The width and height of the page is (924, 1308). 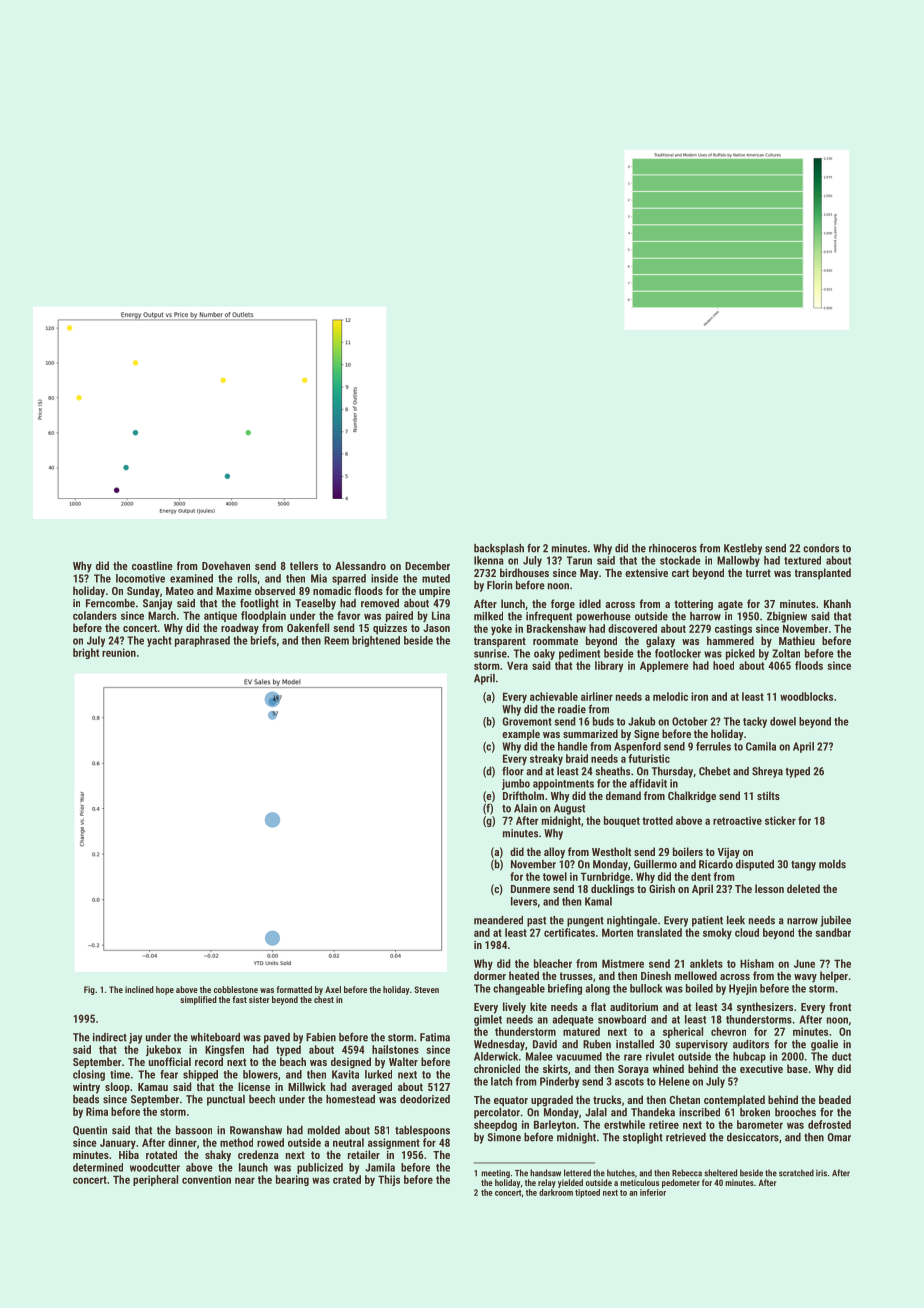 What do you see at coordinates (165, 990) in the page?
I see `hope` at bounding box center [165, 990].
